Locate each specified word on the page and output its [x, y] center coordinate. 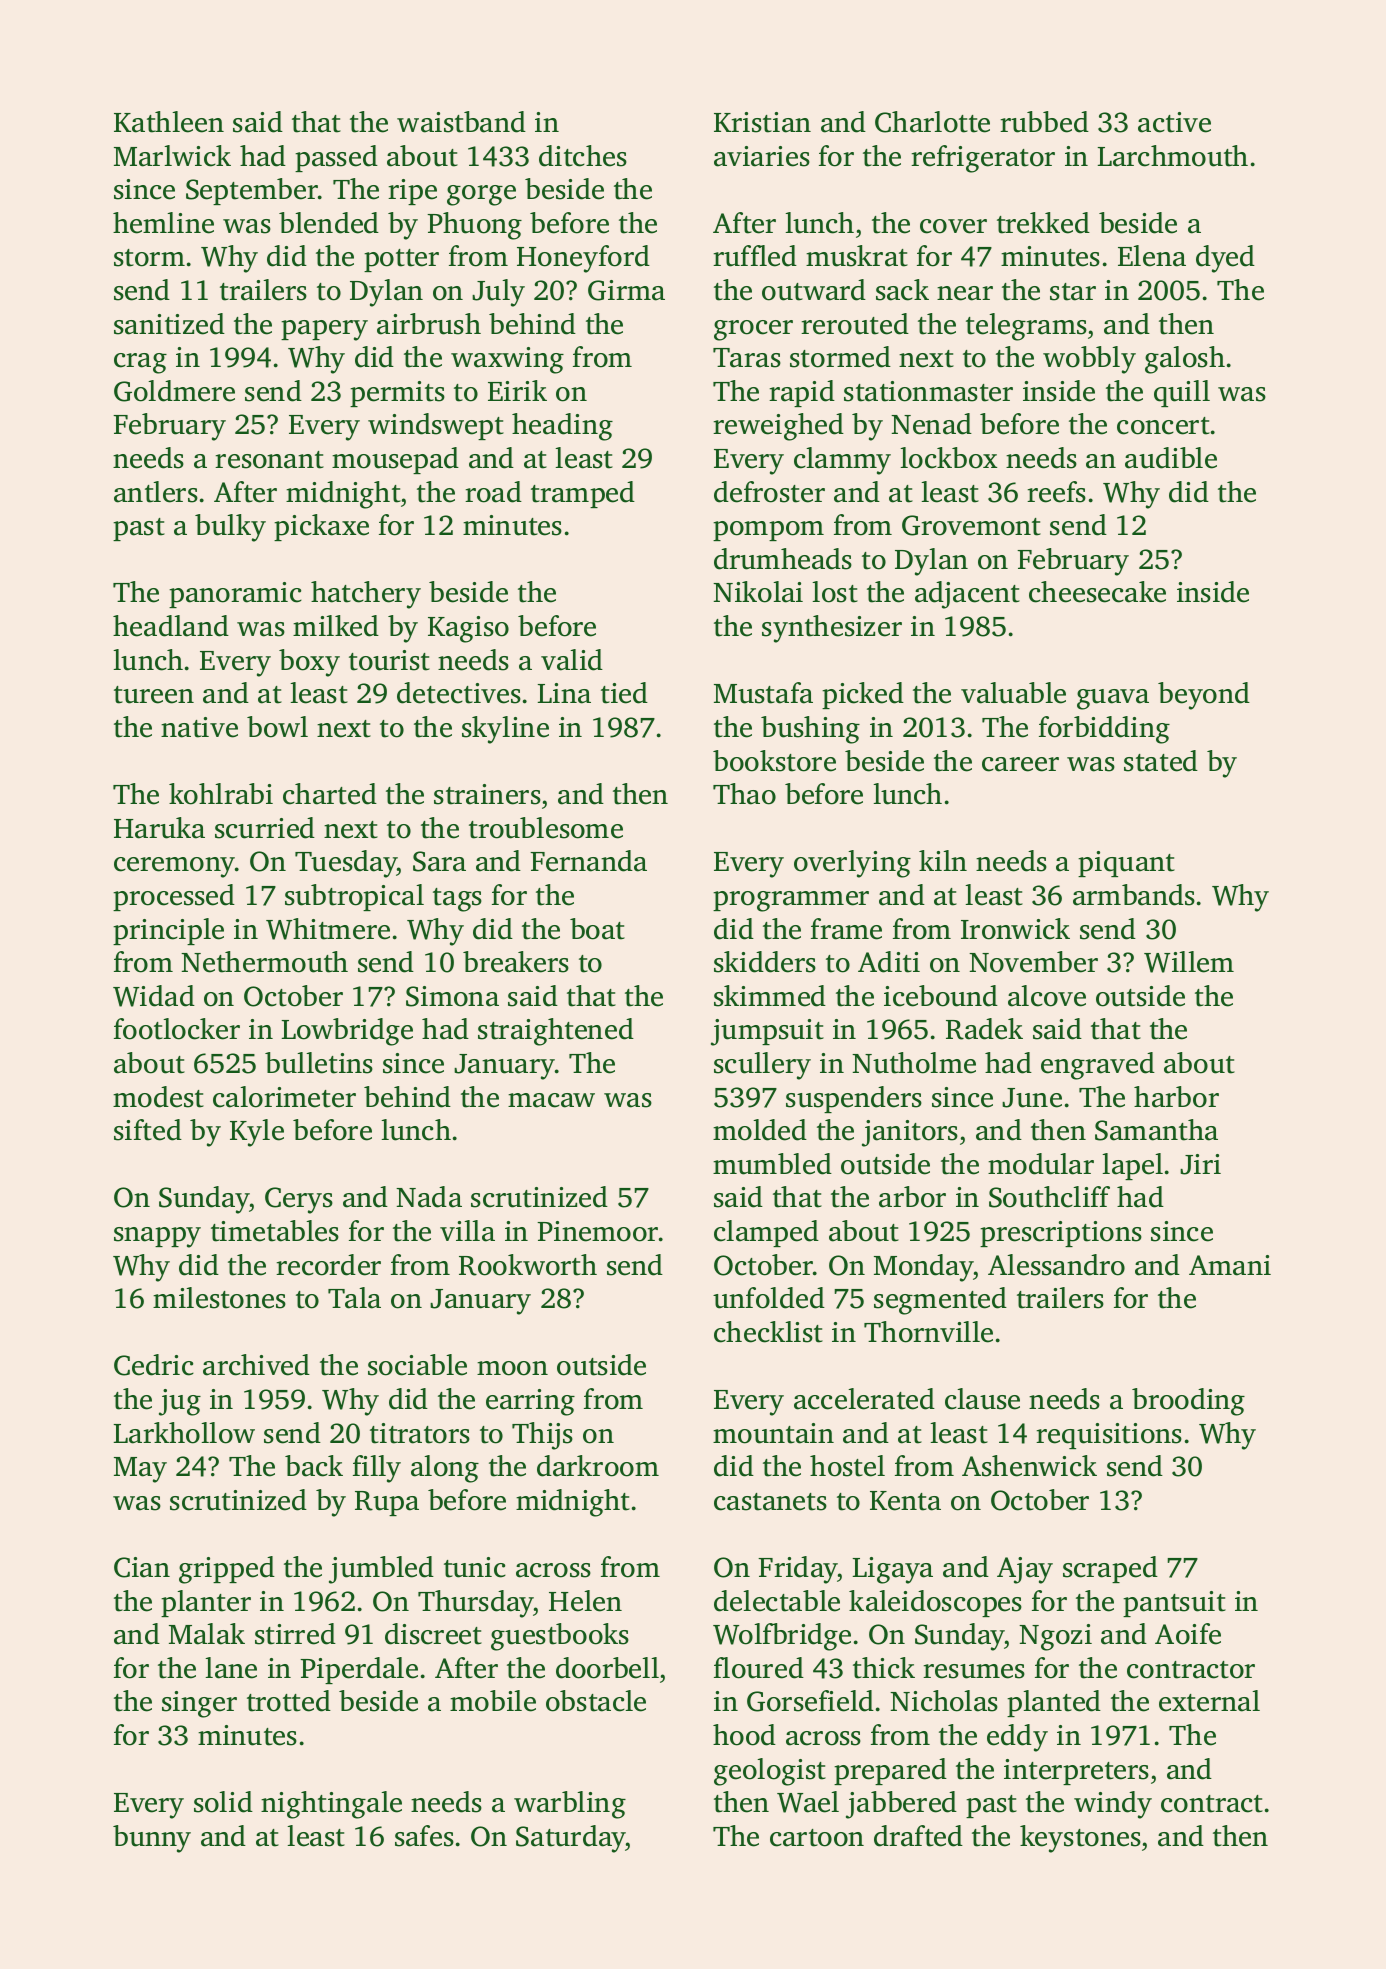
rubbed [1044, 122]
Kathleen [169, 122]
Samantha [1156, 1130]
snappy [157, 1237]
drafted [918, 1836]
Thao [744, 794]
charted [330, 794]
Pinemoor [597, 1231]
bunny [152, 1839]
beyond [1204, 696]
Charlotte [932, 122]
